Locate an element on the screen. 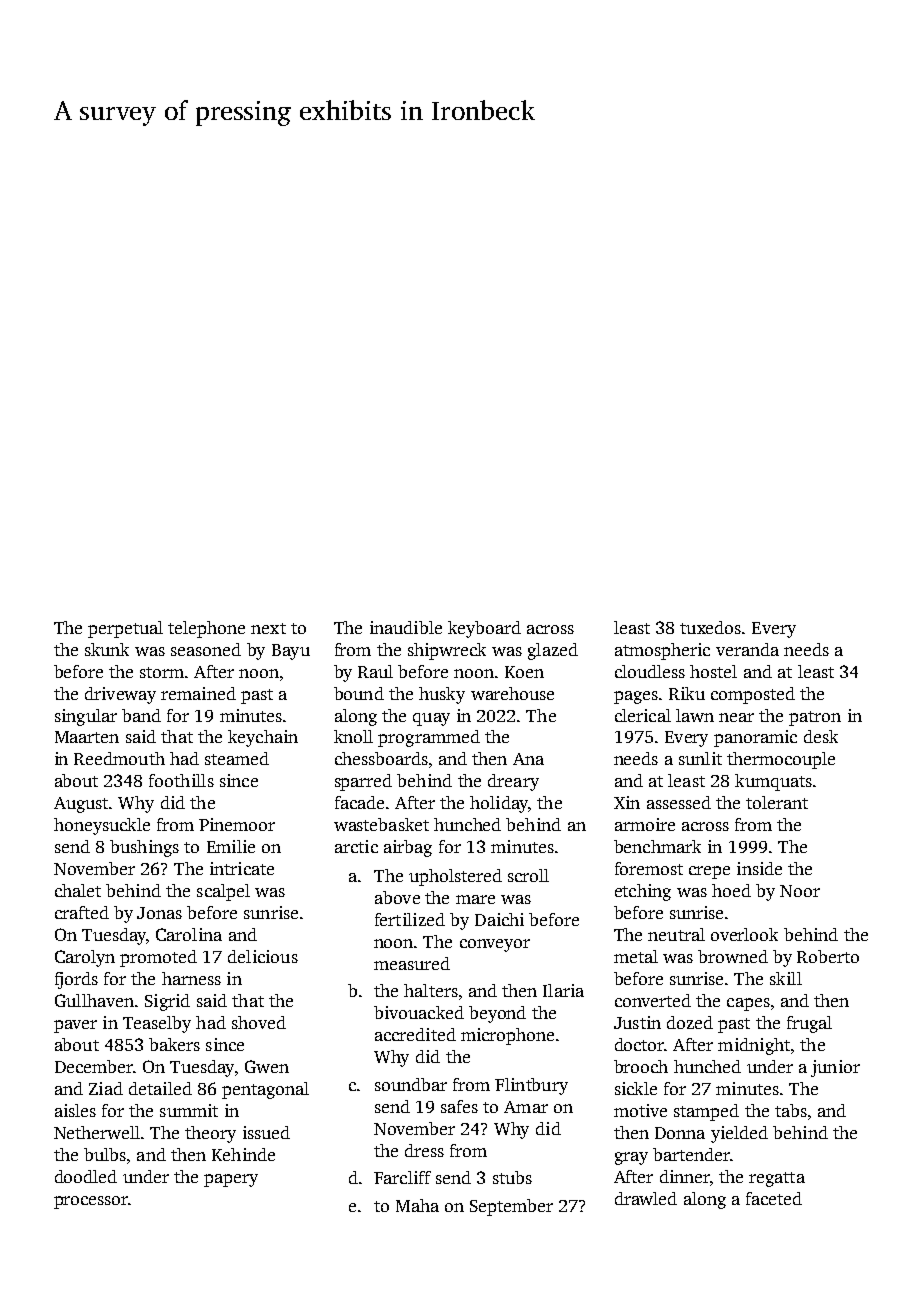 The height and width of the screenshot is (1308, 924). inside is located at coordinates (759, 868).
